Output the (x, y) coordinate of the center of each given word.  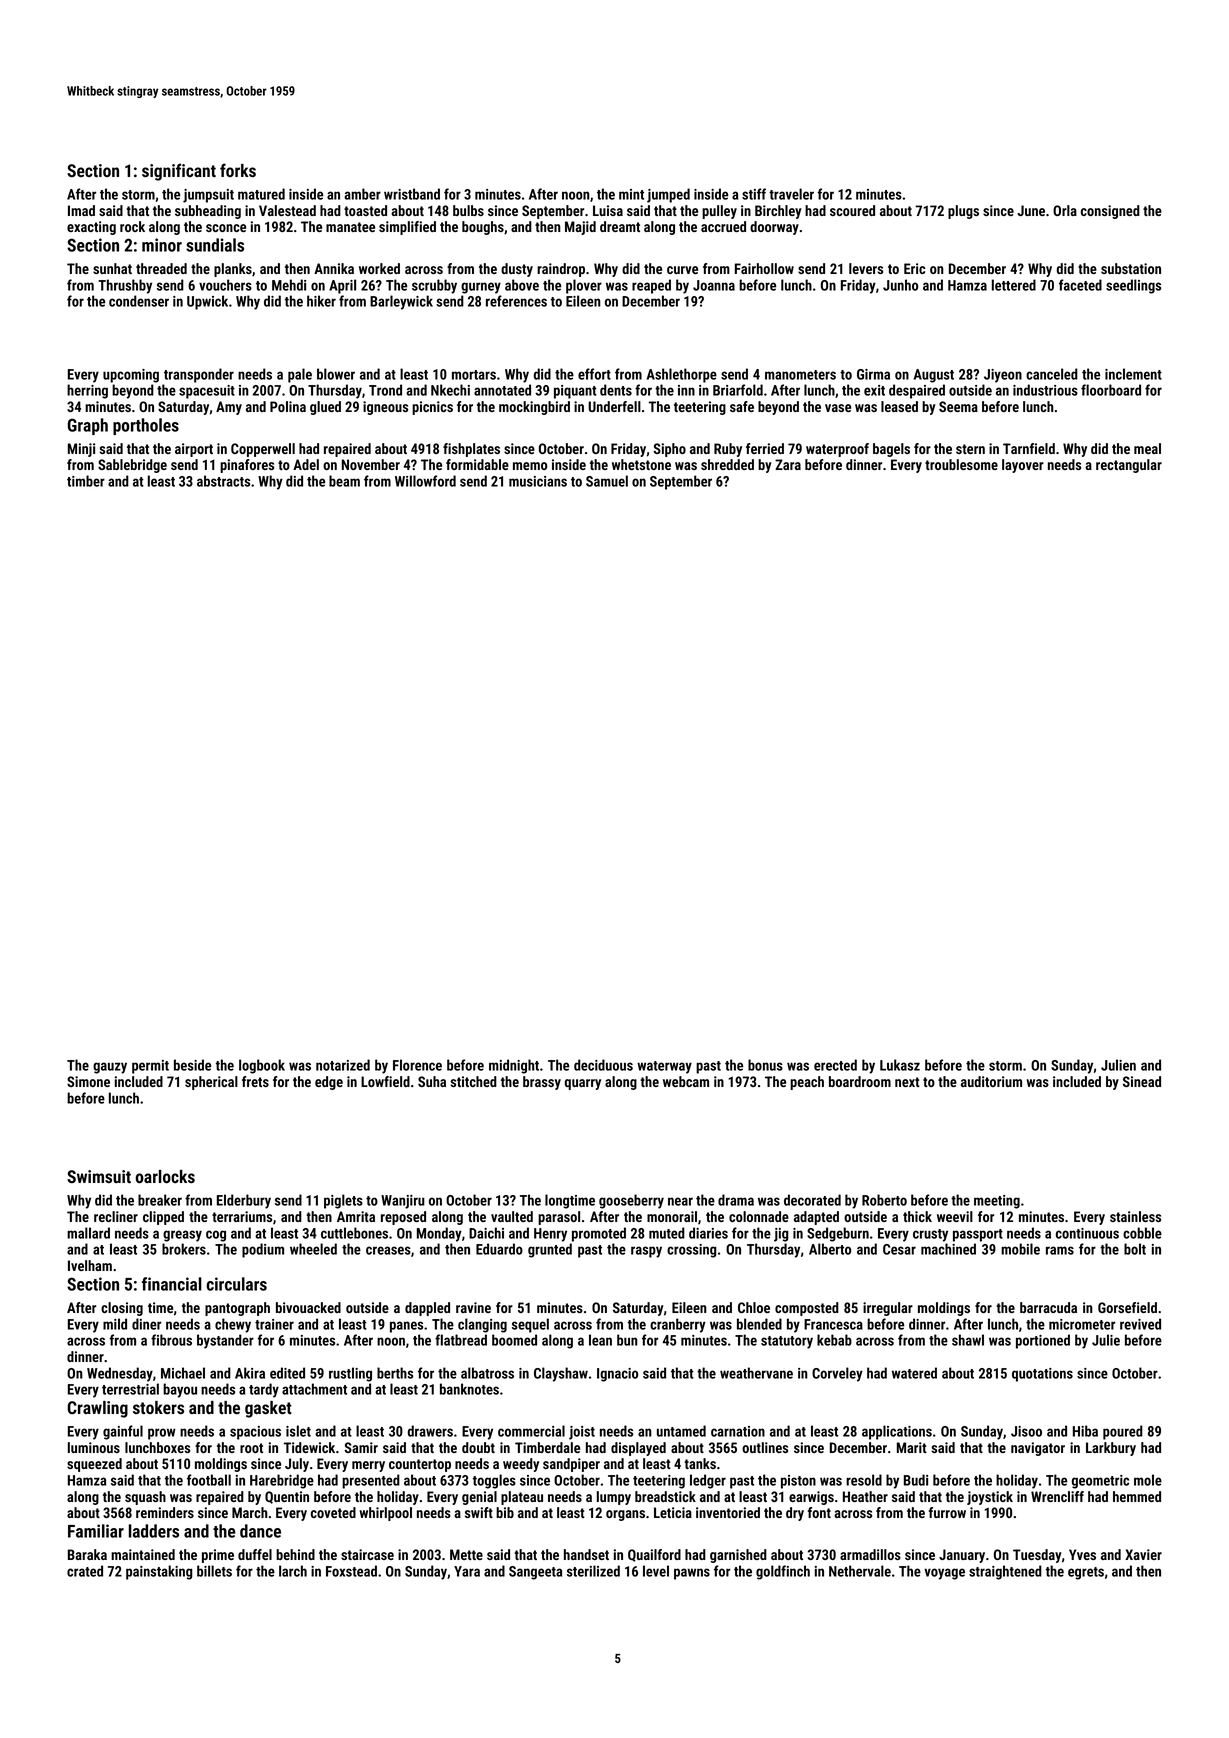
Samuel (607, 481)
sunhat (112, 268)
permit (150, 1067)
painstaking (159, 1572)
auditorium (991, 1081)
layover (1023, 466)
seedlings (1133, 286)
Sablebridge (132, 466)
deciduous (603, 1065)
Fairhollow (764, 268)
